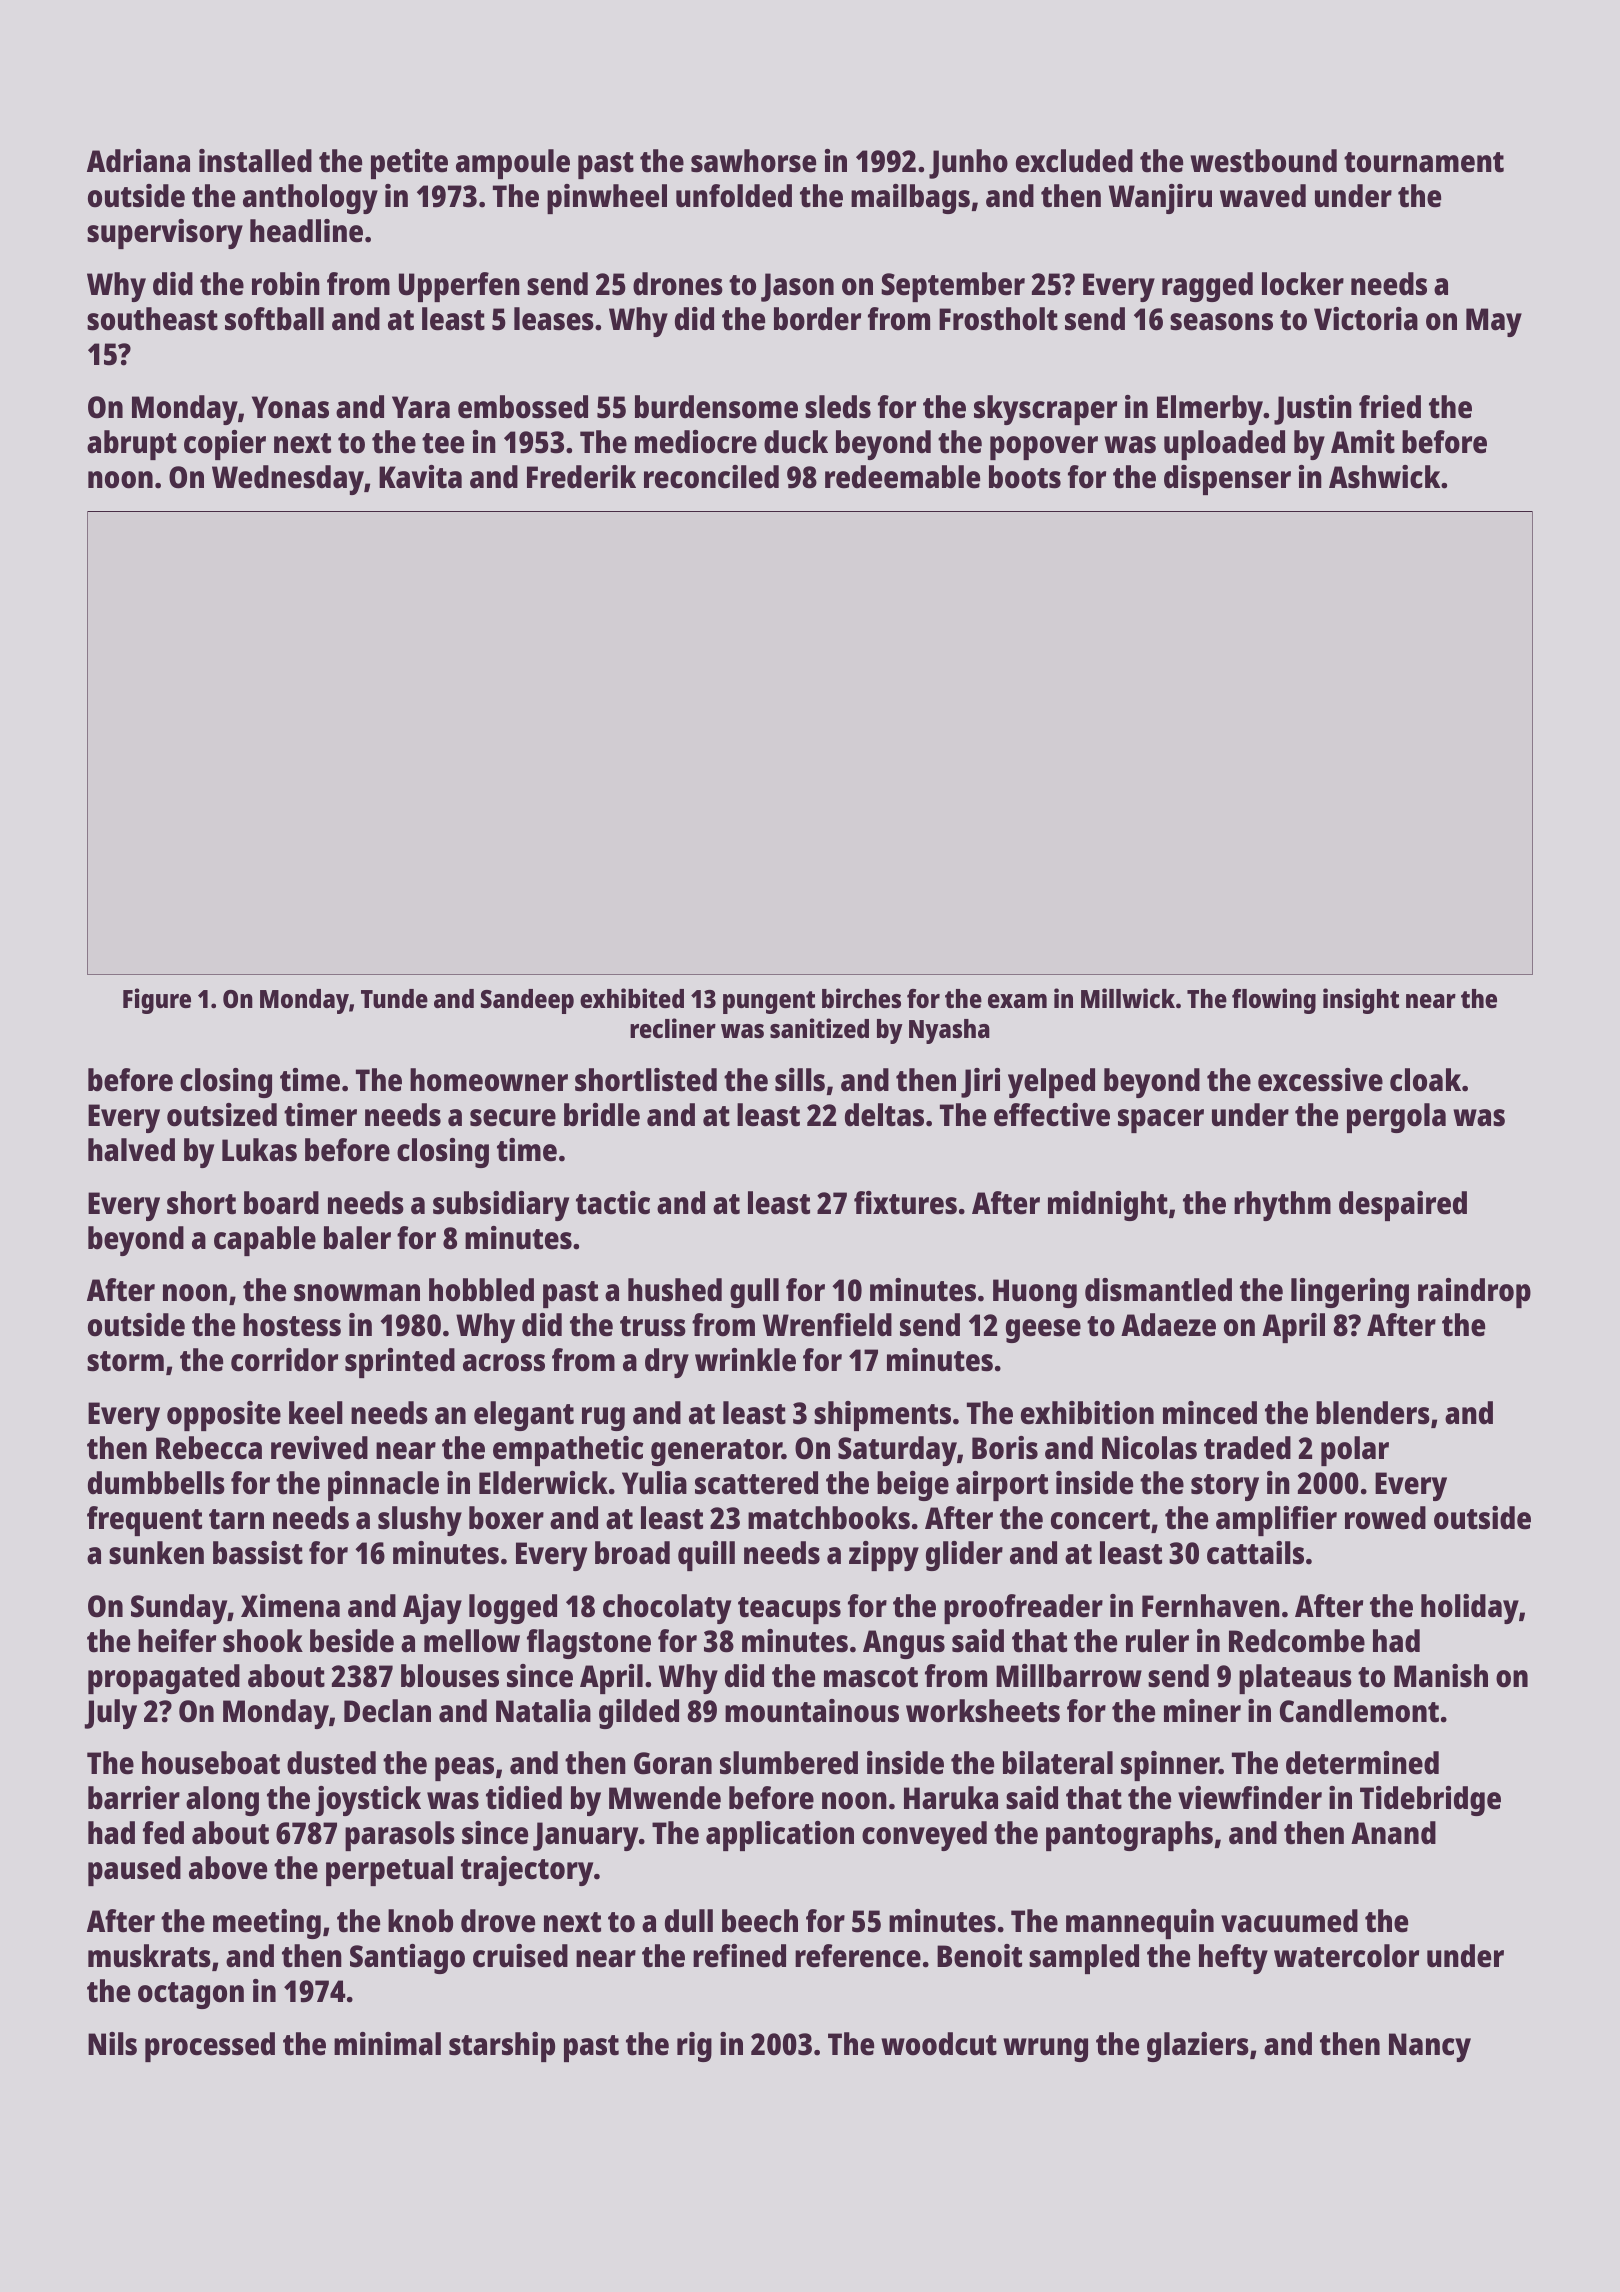 This screenshot has width=1620, height=2292. I want to click on gilded, so click(639, 1714).
